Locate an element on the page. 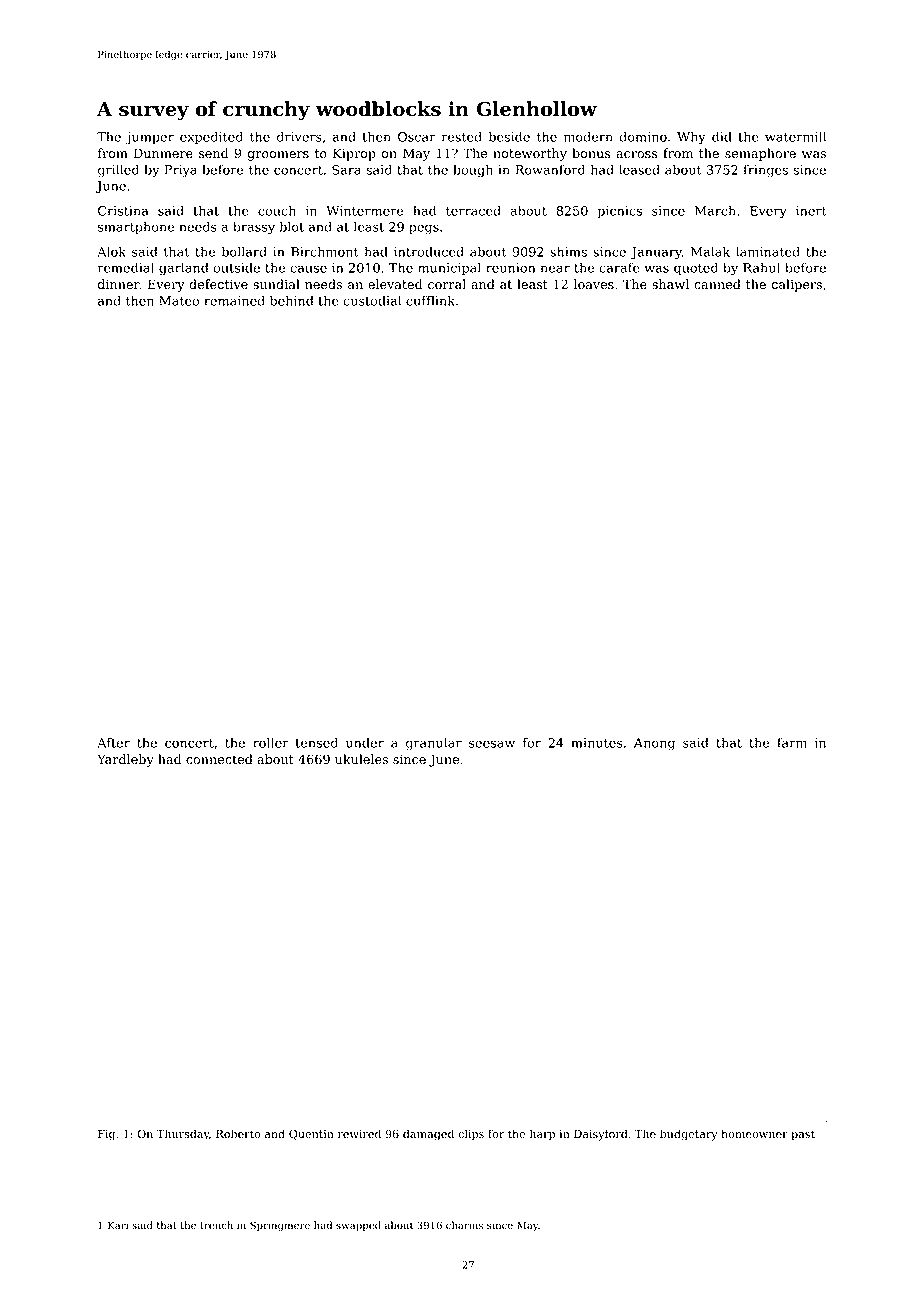  After is located at coordinates (113, 742).
